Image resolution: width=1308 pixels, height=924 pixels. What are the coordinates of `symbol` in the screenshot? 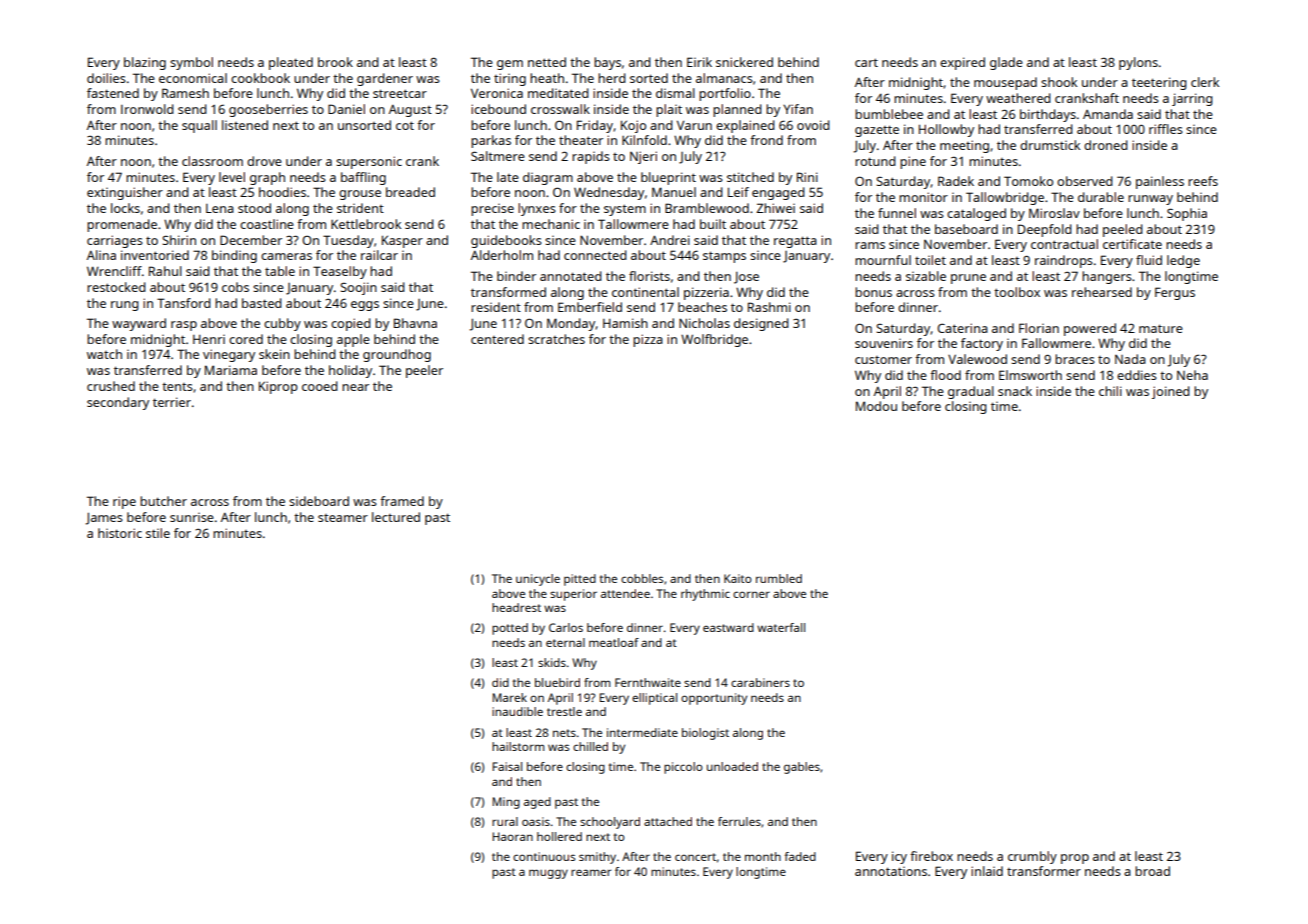 It's located at (191, 63).
